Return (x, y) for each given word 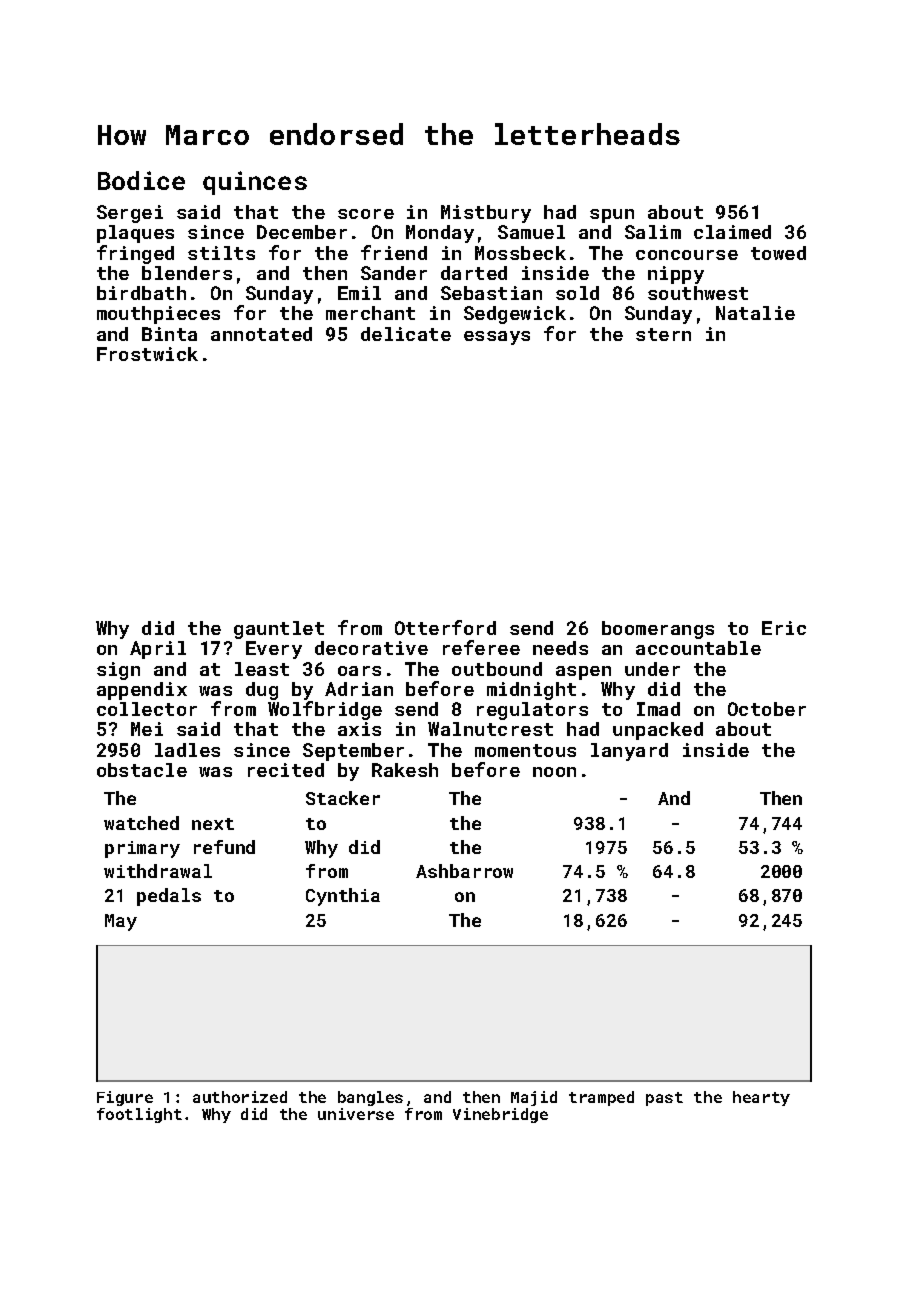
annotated (261, 334)
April (158, 650)
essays (497, 338)
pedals (169, 897)
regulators (532, 711)
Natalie (755, 313)
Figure (125, 1098)
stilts (221, 253)
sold (577, 293)
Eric (784, 628)
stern (663, 334)
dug (262, 691)
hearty (761, 1098)
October (767, 709)
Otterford (445, 627)
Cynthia (343, 897)
